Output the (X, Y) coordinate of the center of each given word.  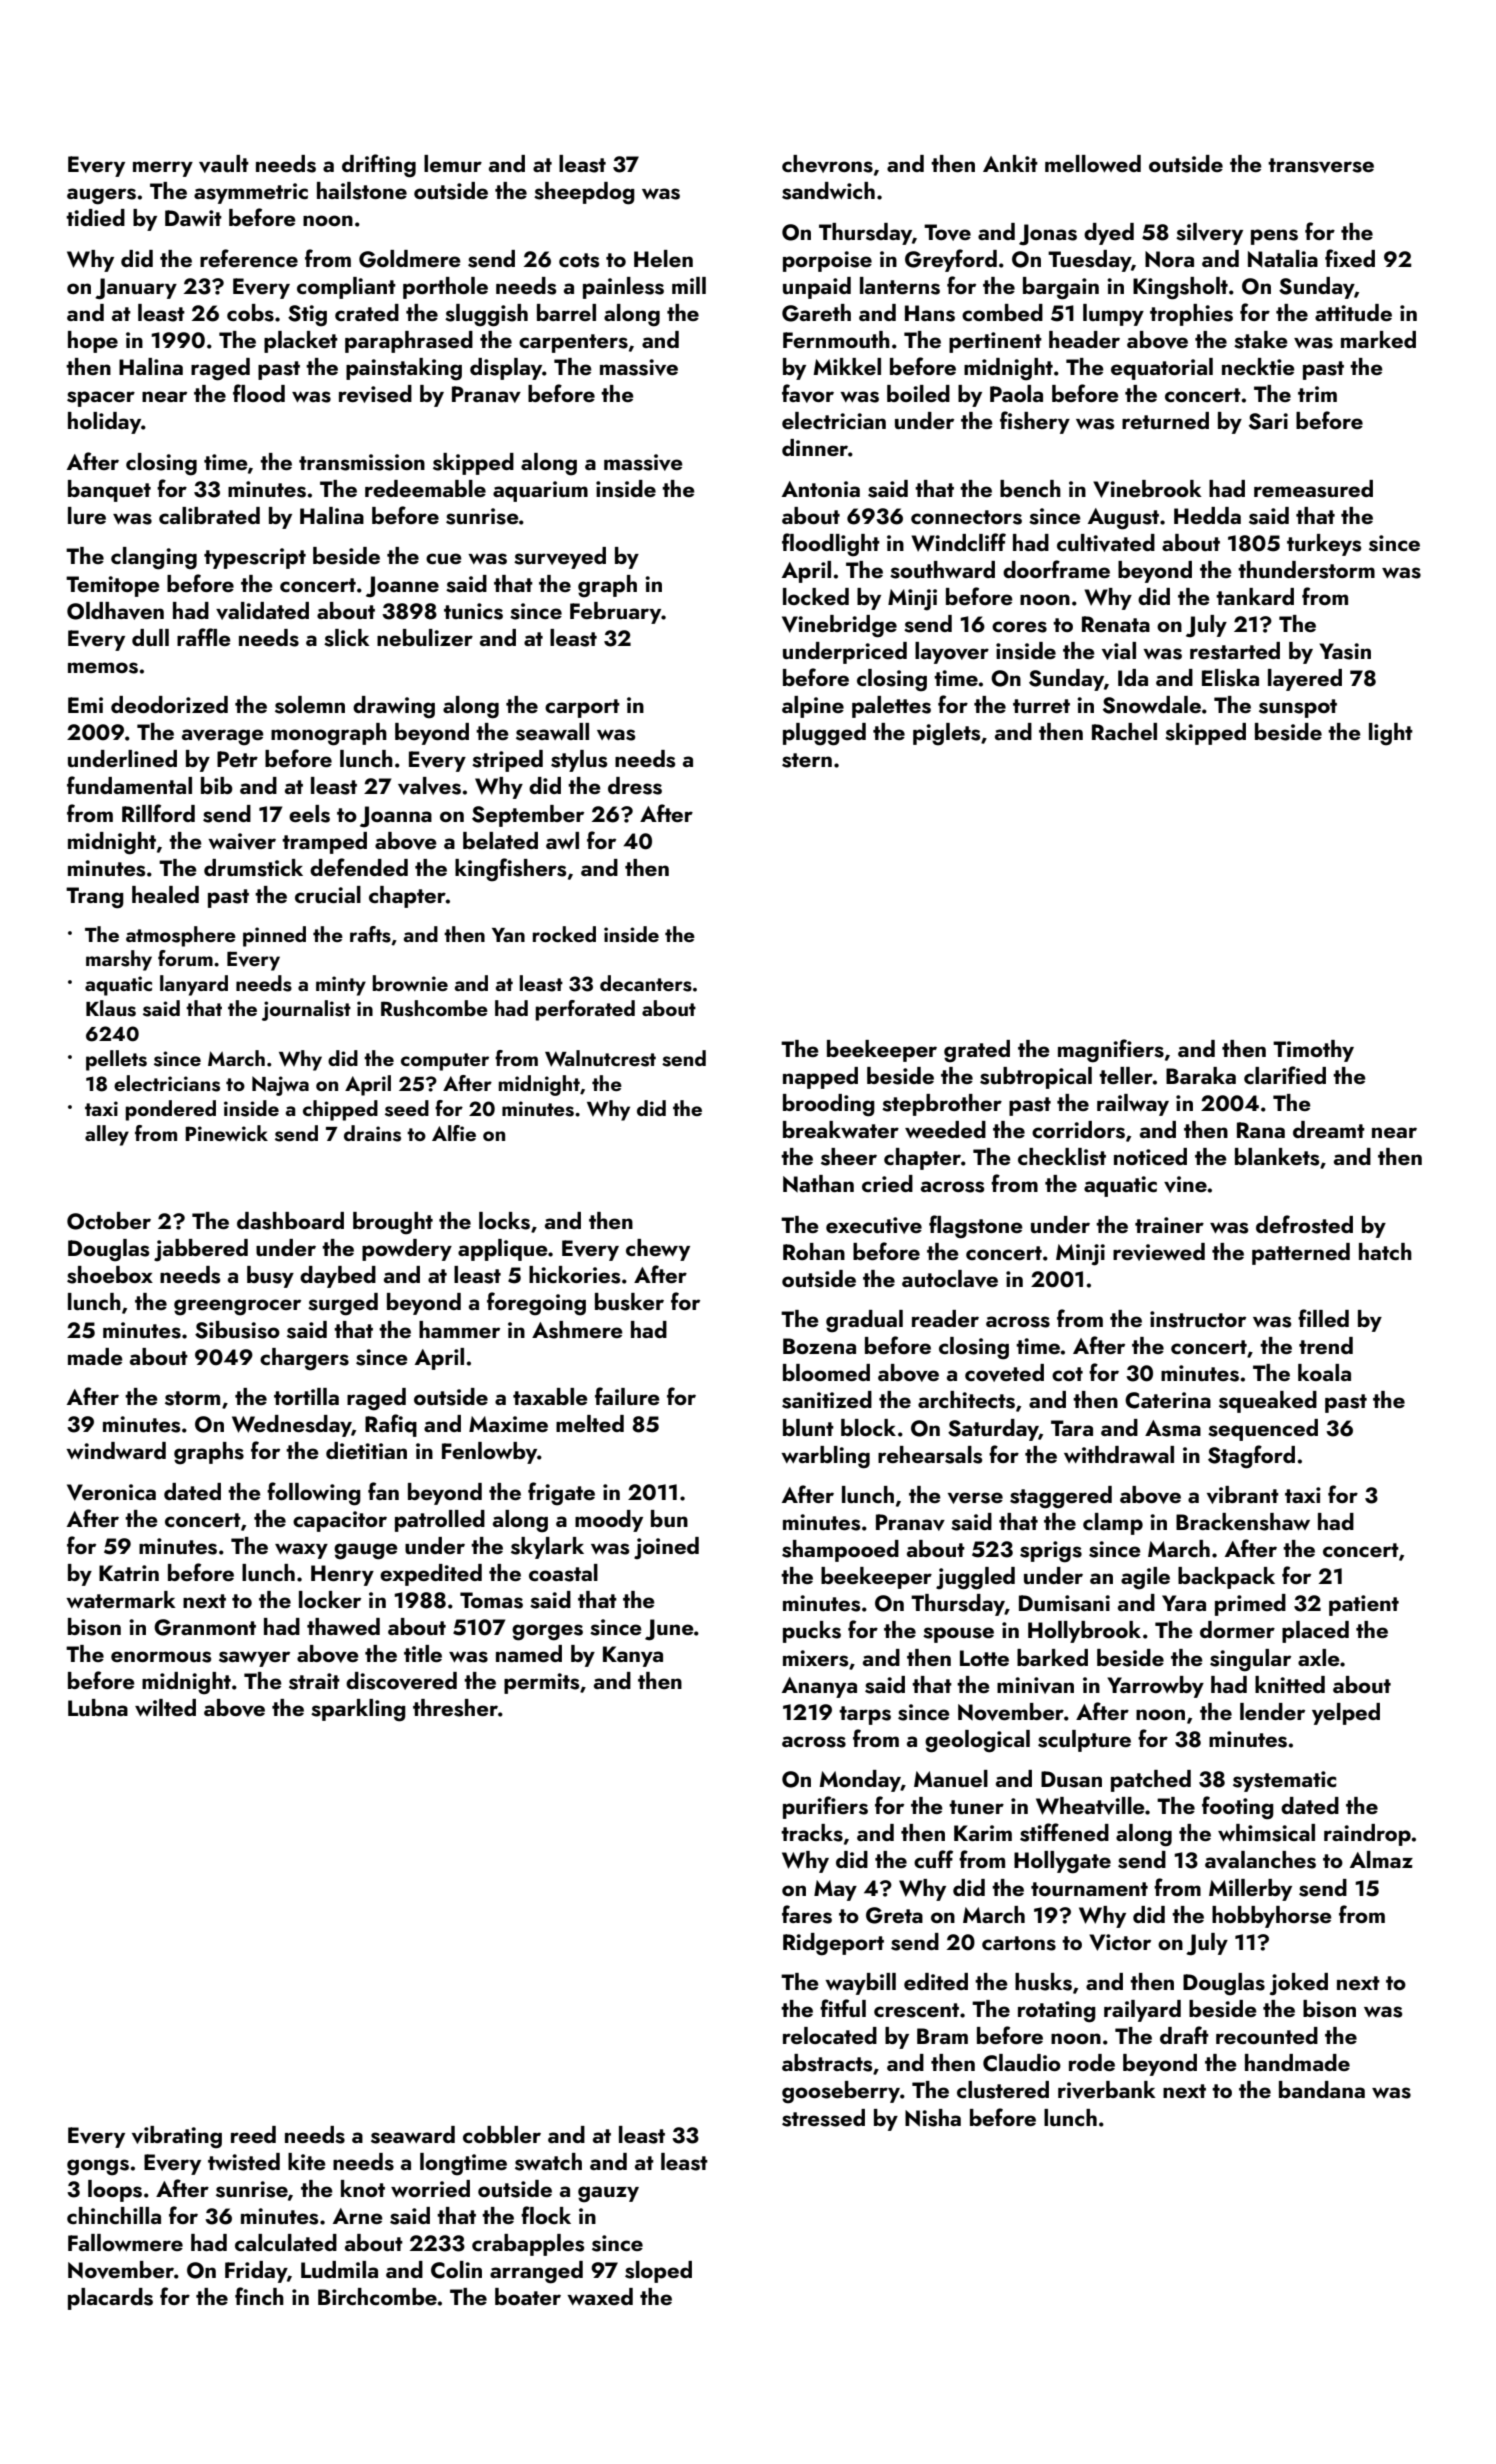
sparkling (358, 1710)
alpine (813, 707)
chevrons (827, 164)
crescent (916, 2010)
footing (1238, 1808)
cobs (250, 313)
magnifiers (1111, 1051)
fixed (1350, 258)
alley (107, 1135)
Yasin (1345, 651)
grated (977, 1051)
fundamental (129, 785)
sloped (658, 2272)
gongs (98, 2167)
